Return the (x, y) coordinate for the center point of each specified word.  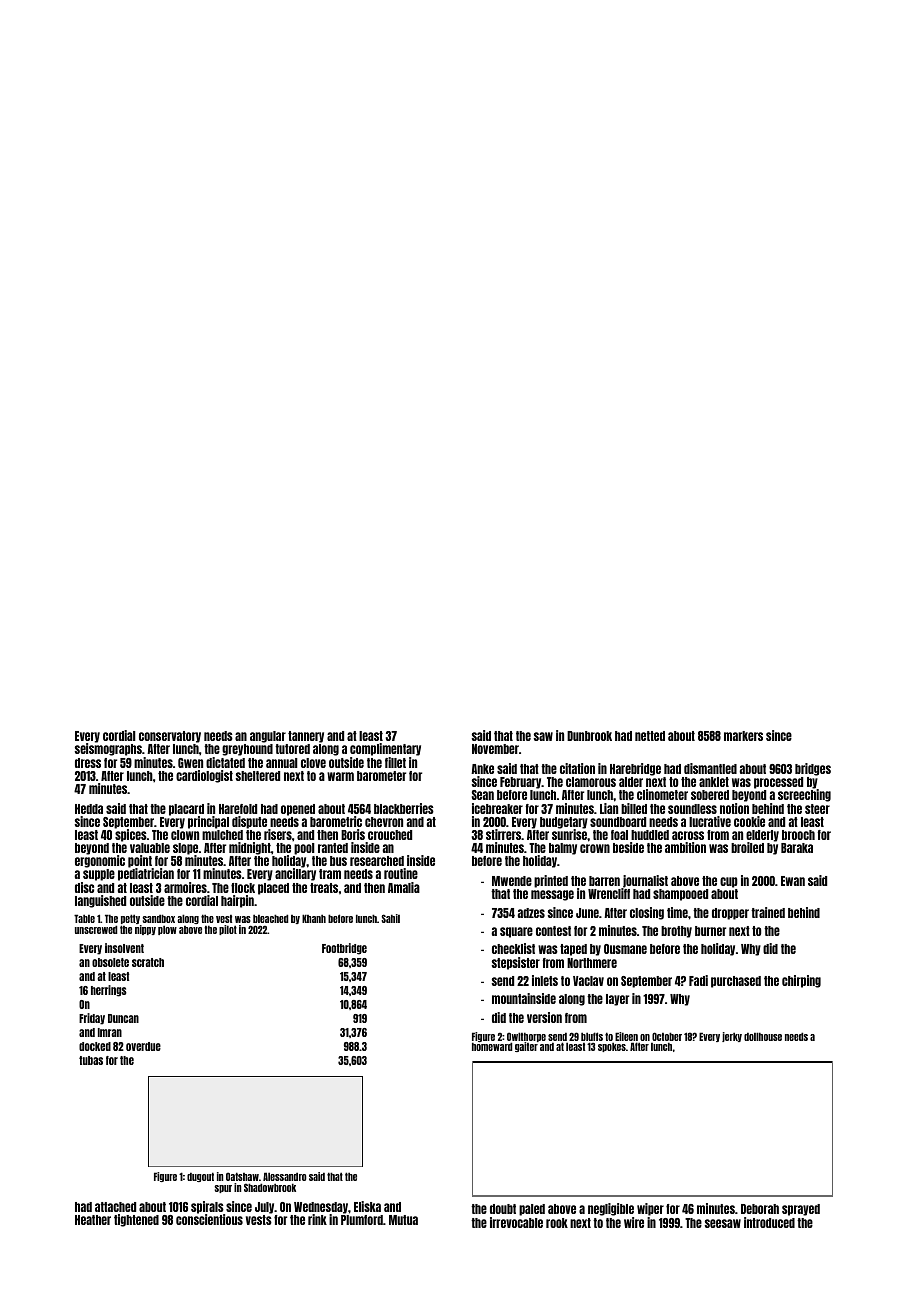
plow (167, 930)
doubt (503, 1209)
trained (768, 912)
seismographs (108, 750)
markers (743, 736)
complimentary (385, 749)
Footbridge (344, 949)
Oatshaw (242, 1176)
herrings (109, 991)
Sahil (390, 918)
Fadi (698, 980)
